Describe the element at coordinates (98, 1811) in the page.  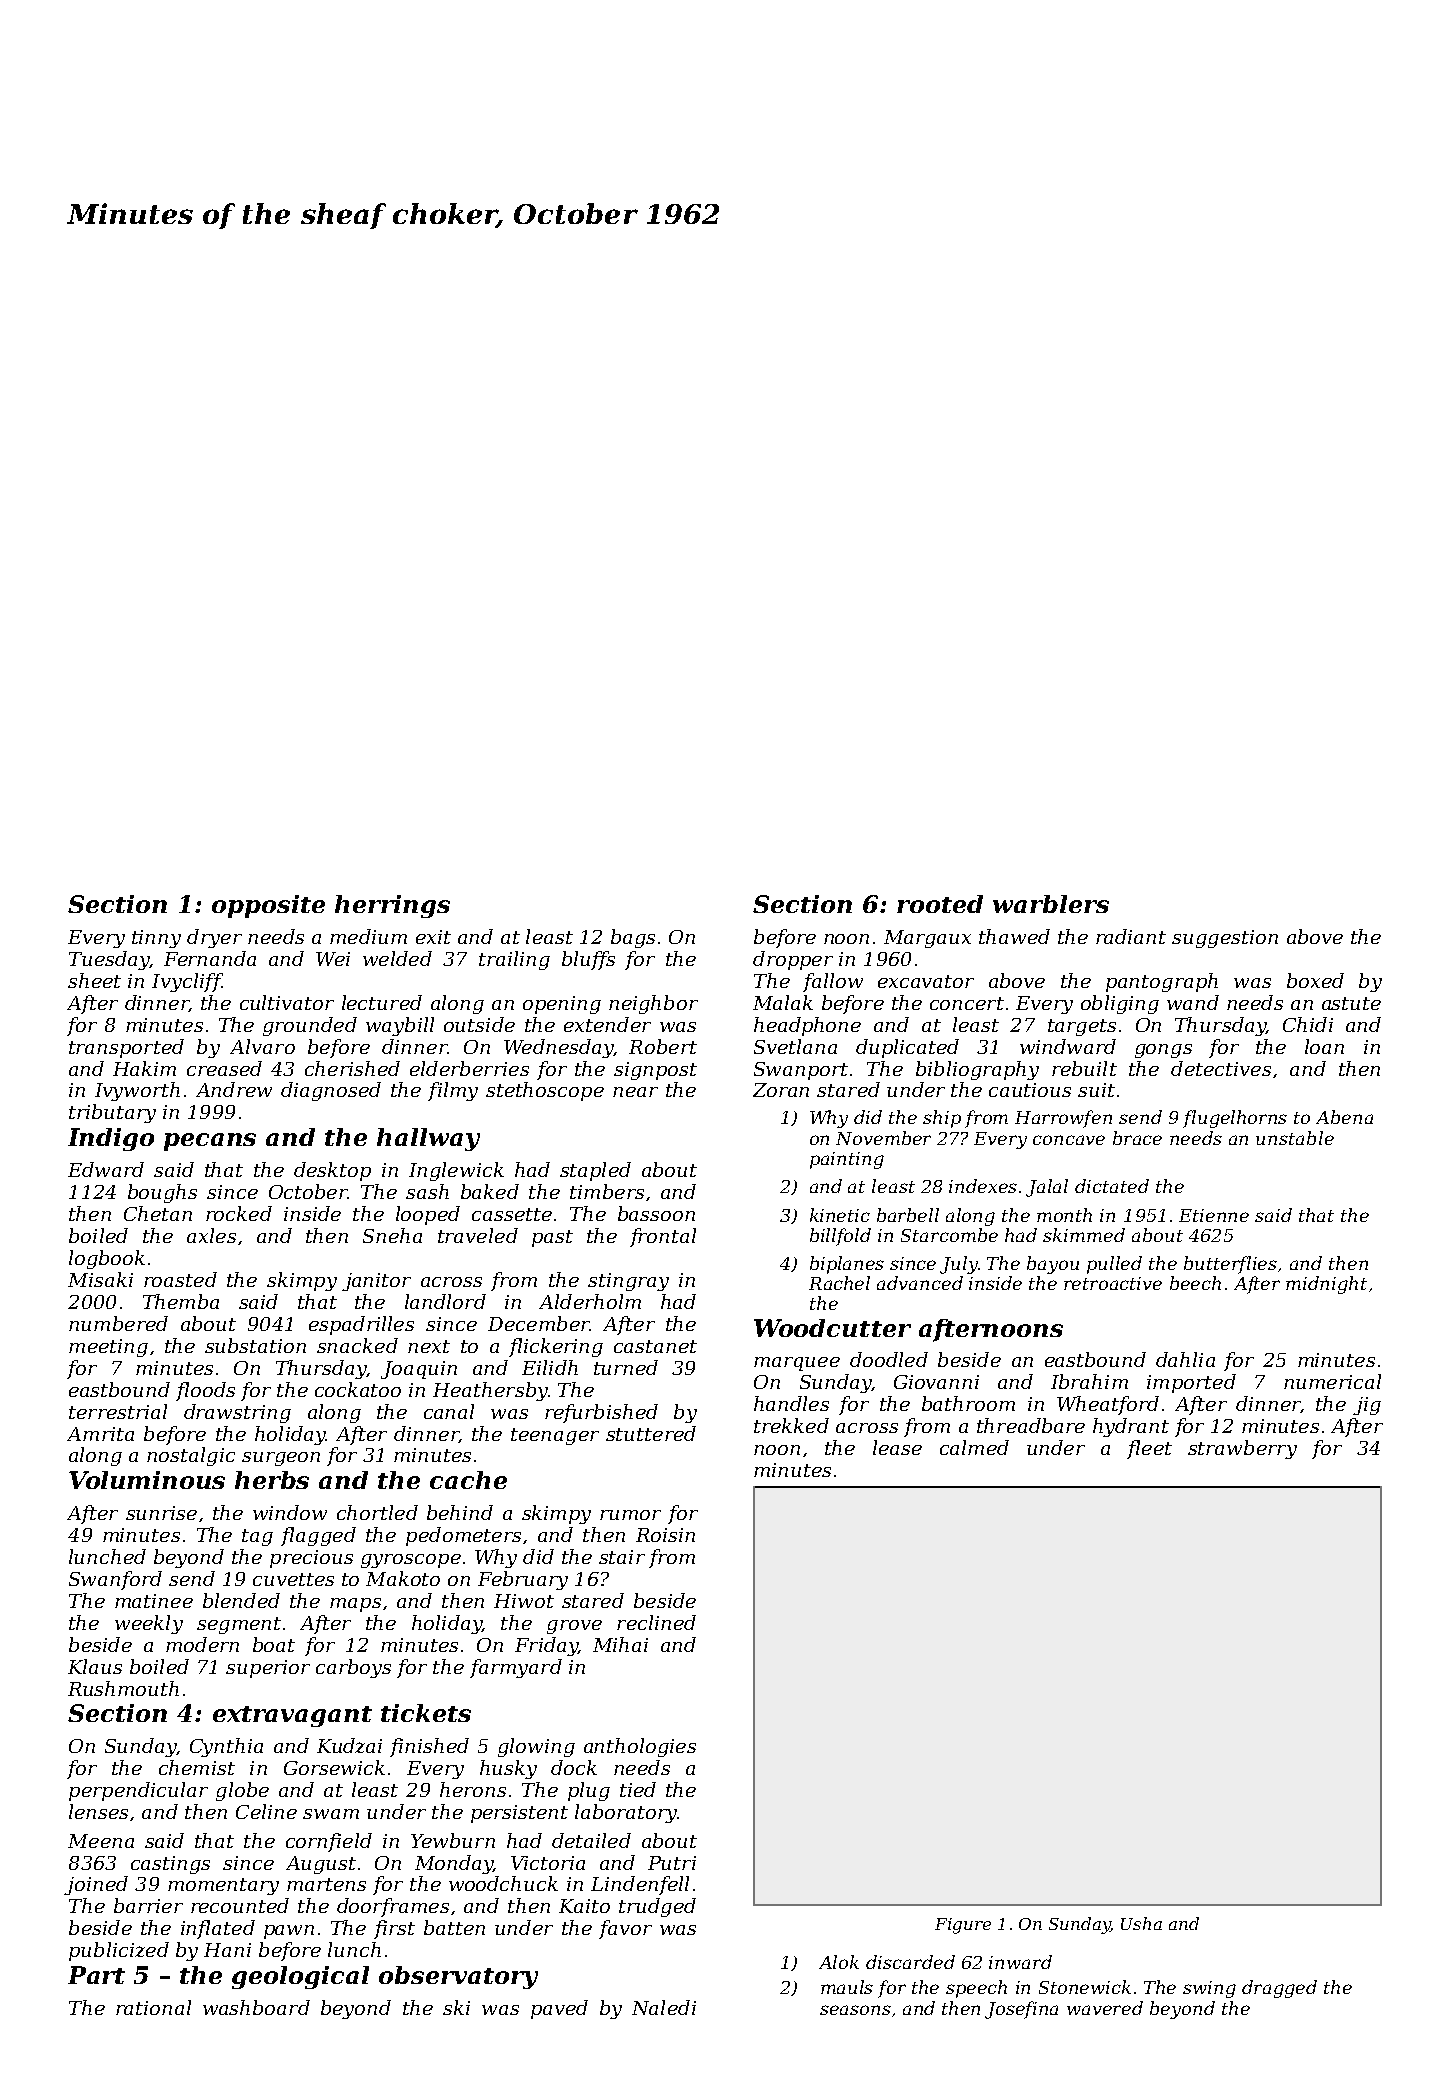
I see `lenses` at that location.
